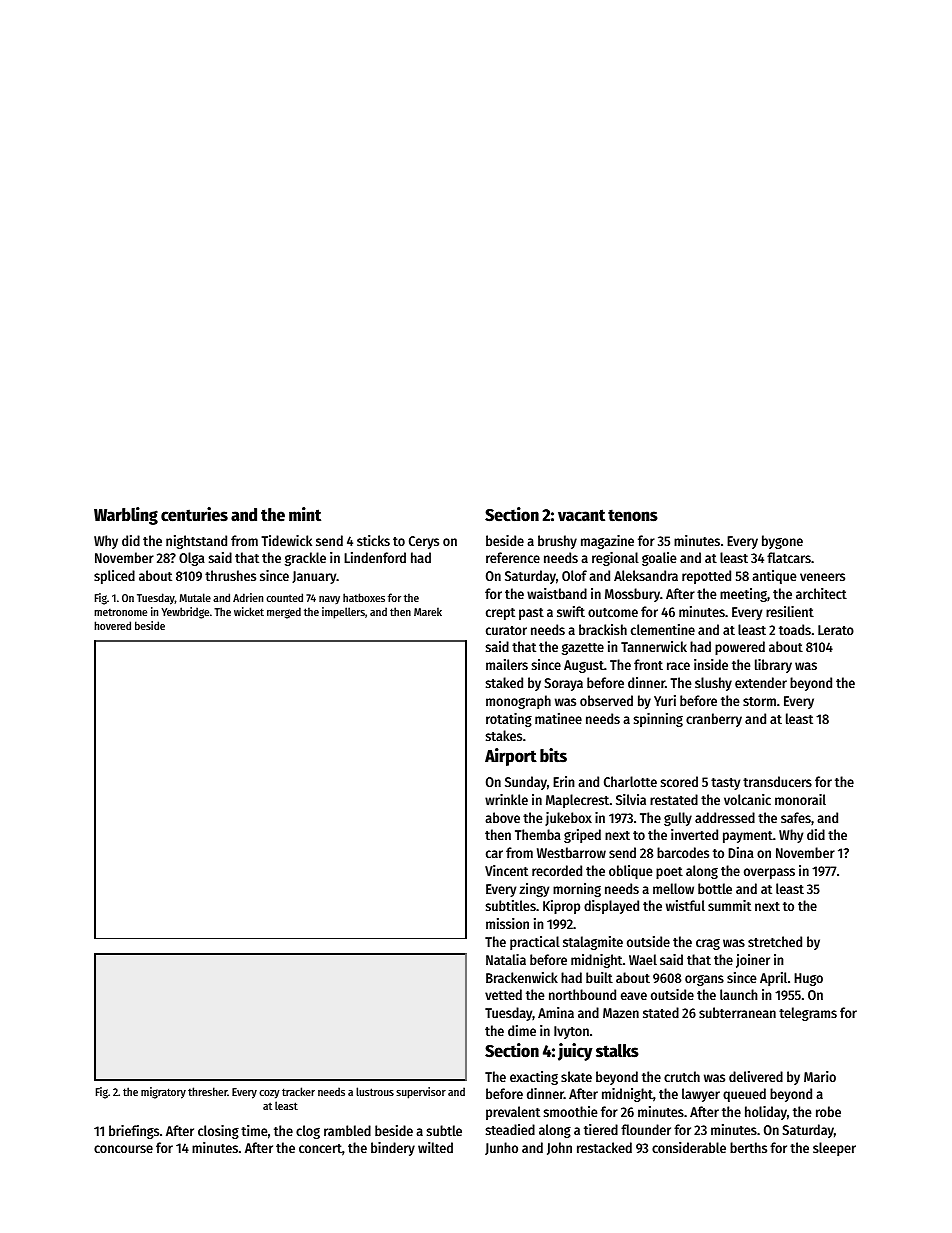  Describe the element at coordinates (506, 630) in the screenshot. I see `curator` at that location.
